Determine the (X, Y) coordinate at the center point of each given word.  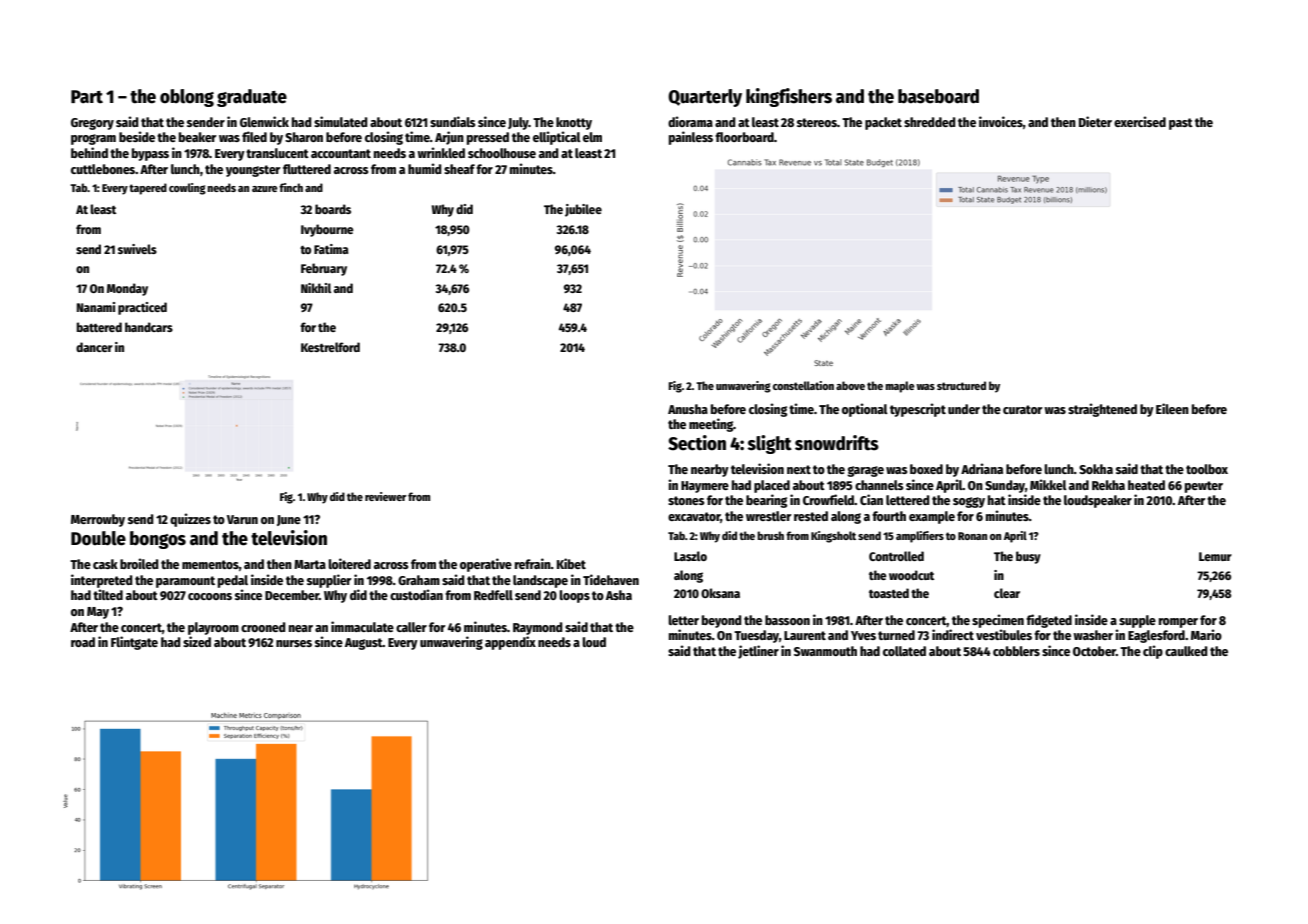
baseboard (938, 96)
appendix (510, 643)
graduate (252, 98)
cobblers (1016, 651)
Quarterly (705, 98)
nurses (294, 643)
